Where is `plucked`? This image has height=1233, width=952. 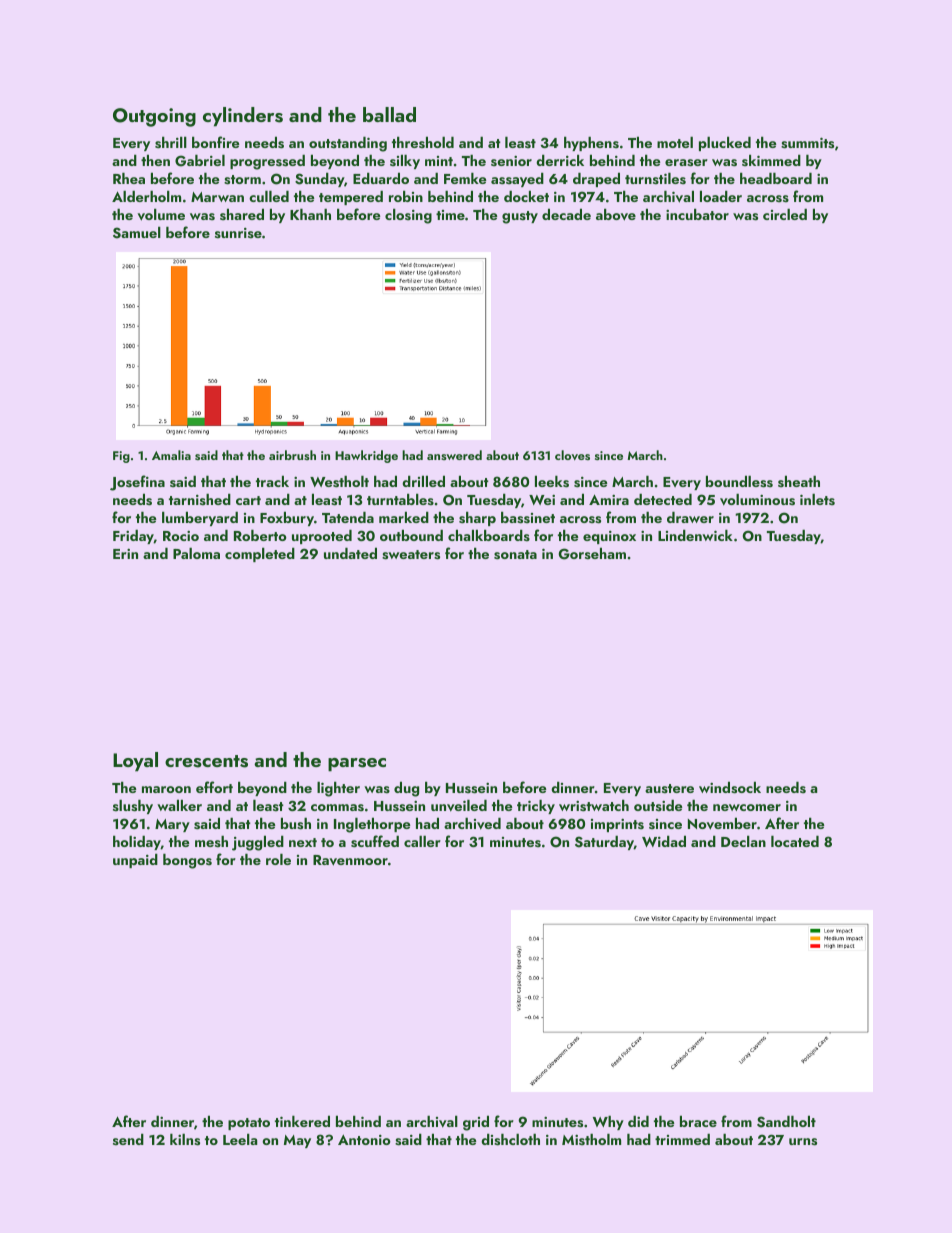
plucked is located at coordinates (725, 144).
